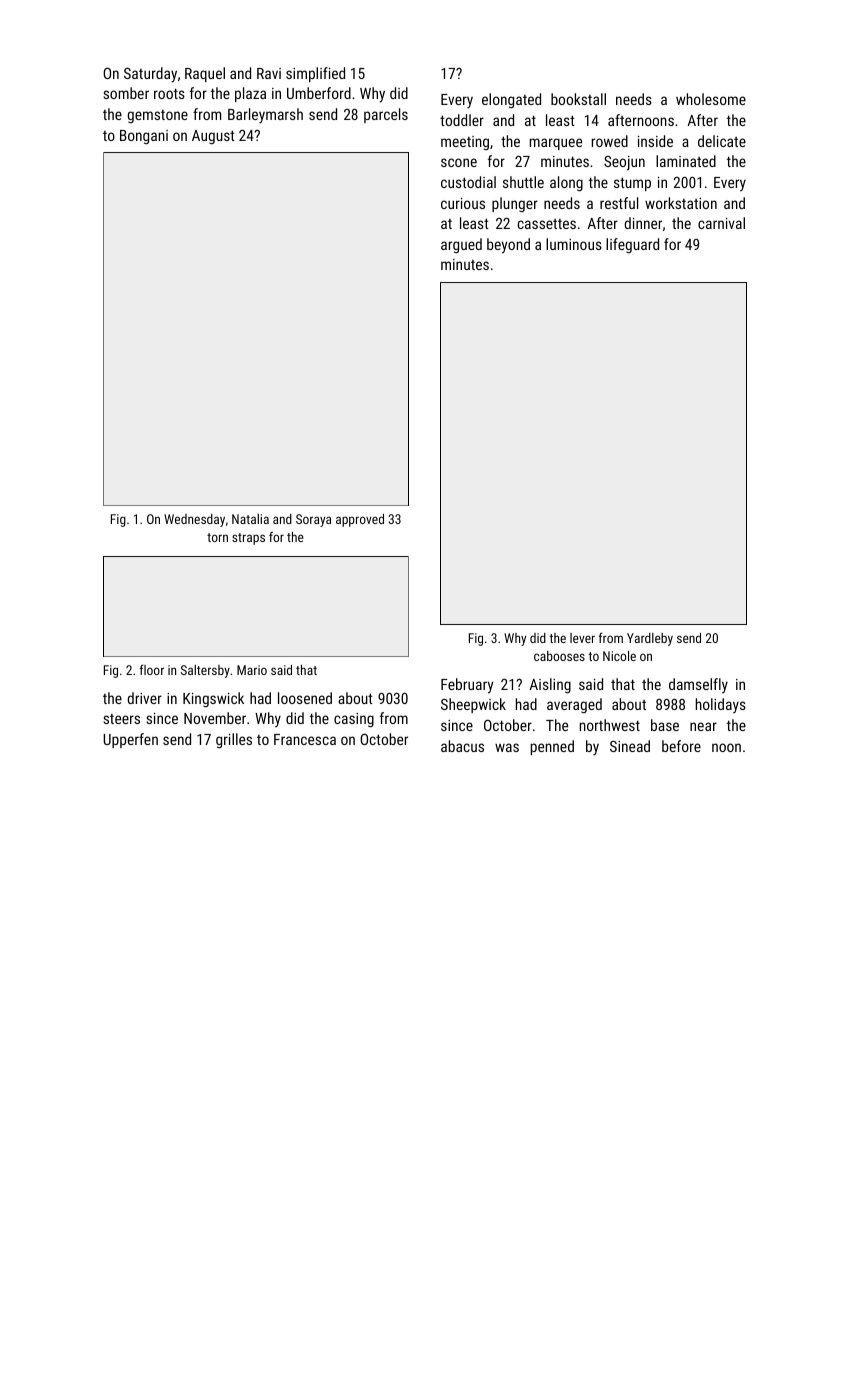  Describe the element at coordinates (473, 705) in the screenshot. I see `Sheepwick` at that location.
